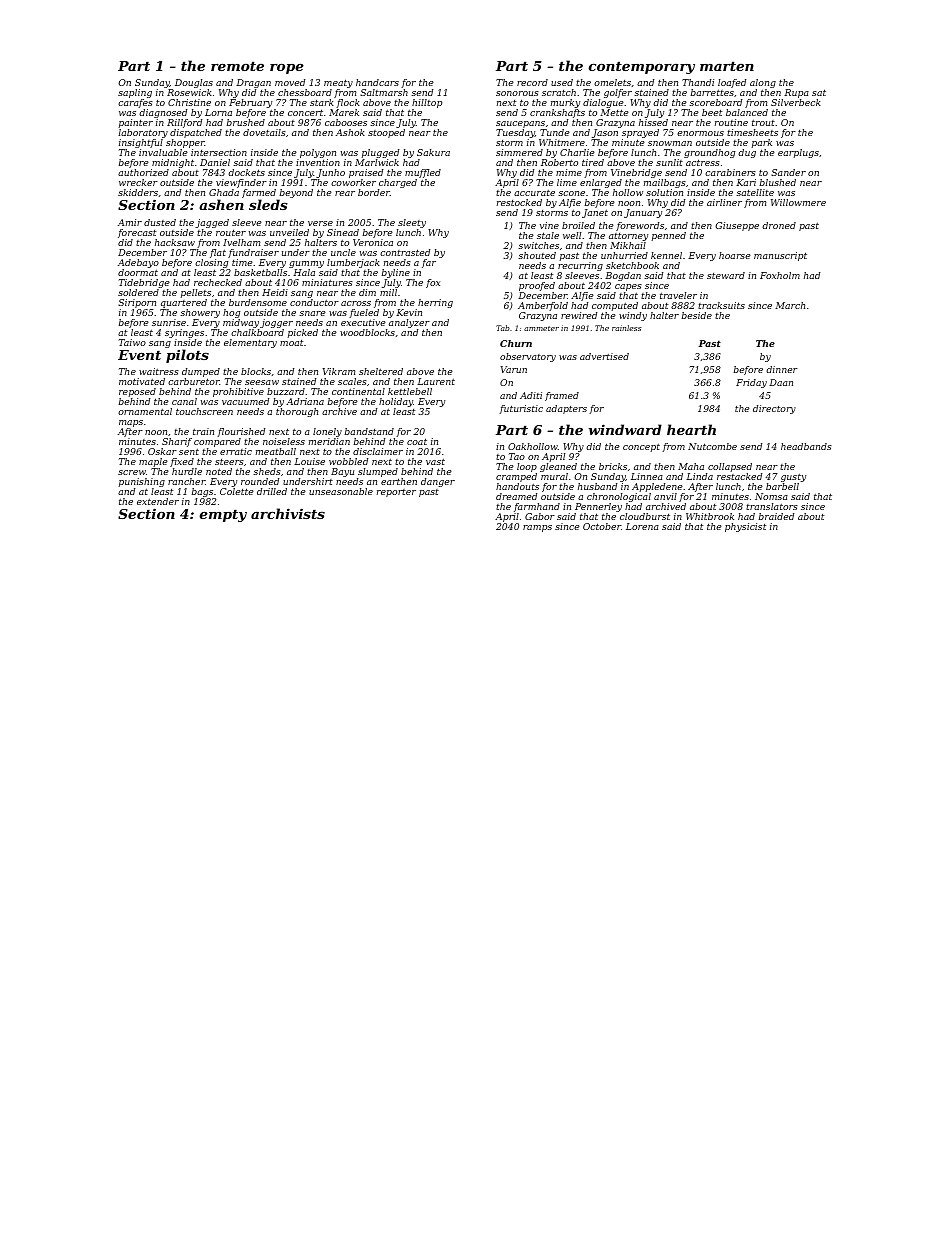 This image has width=952, height=1233. What do you see at coordinates (780, 256) in the image?
I see `manuscript` at bounding box center [780, 256].
